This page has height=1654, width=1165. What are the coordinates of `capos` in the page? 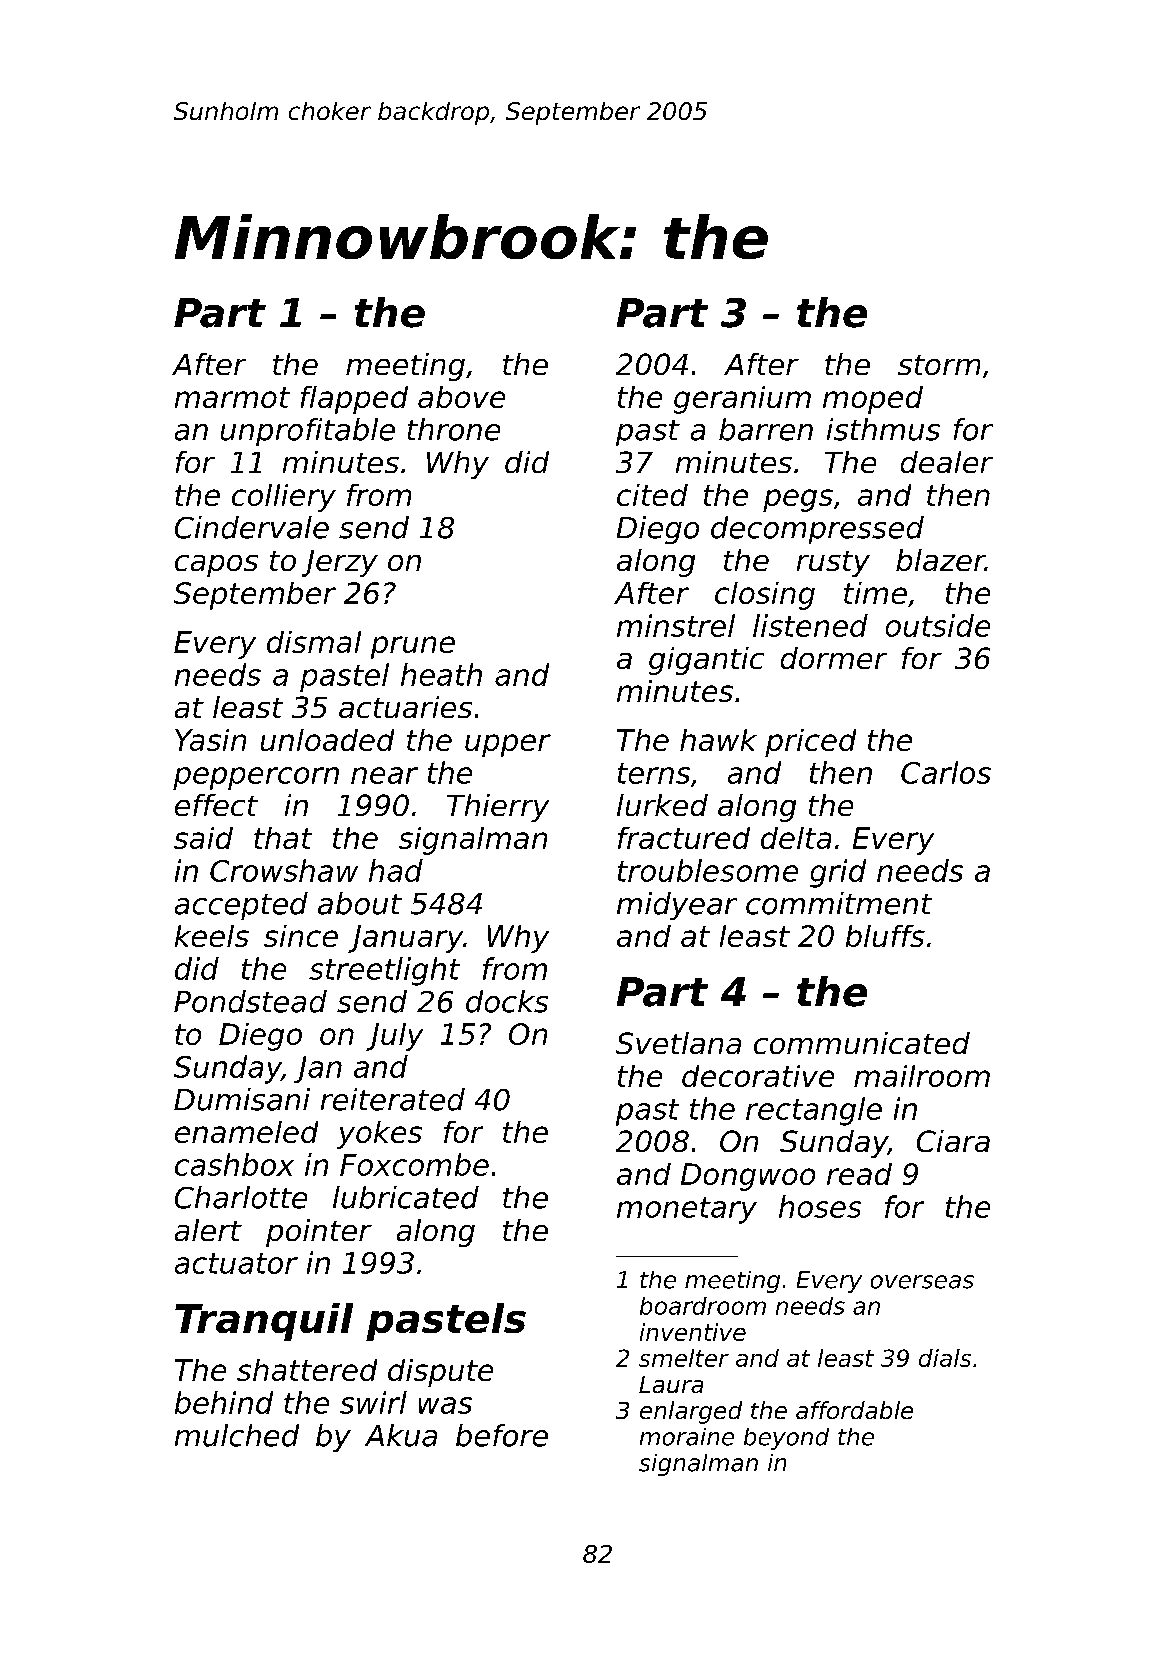 It's located at (216, 566).
